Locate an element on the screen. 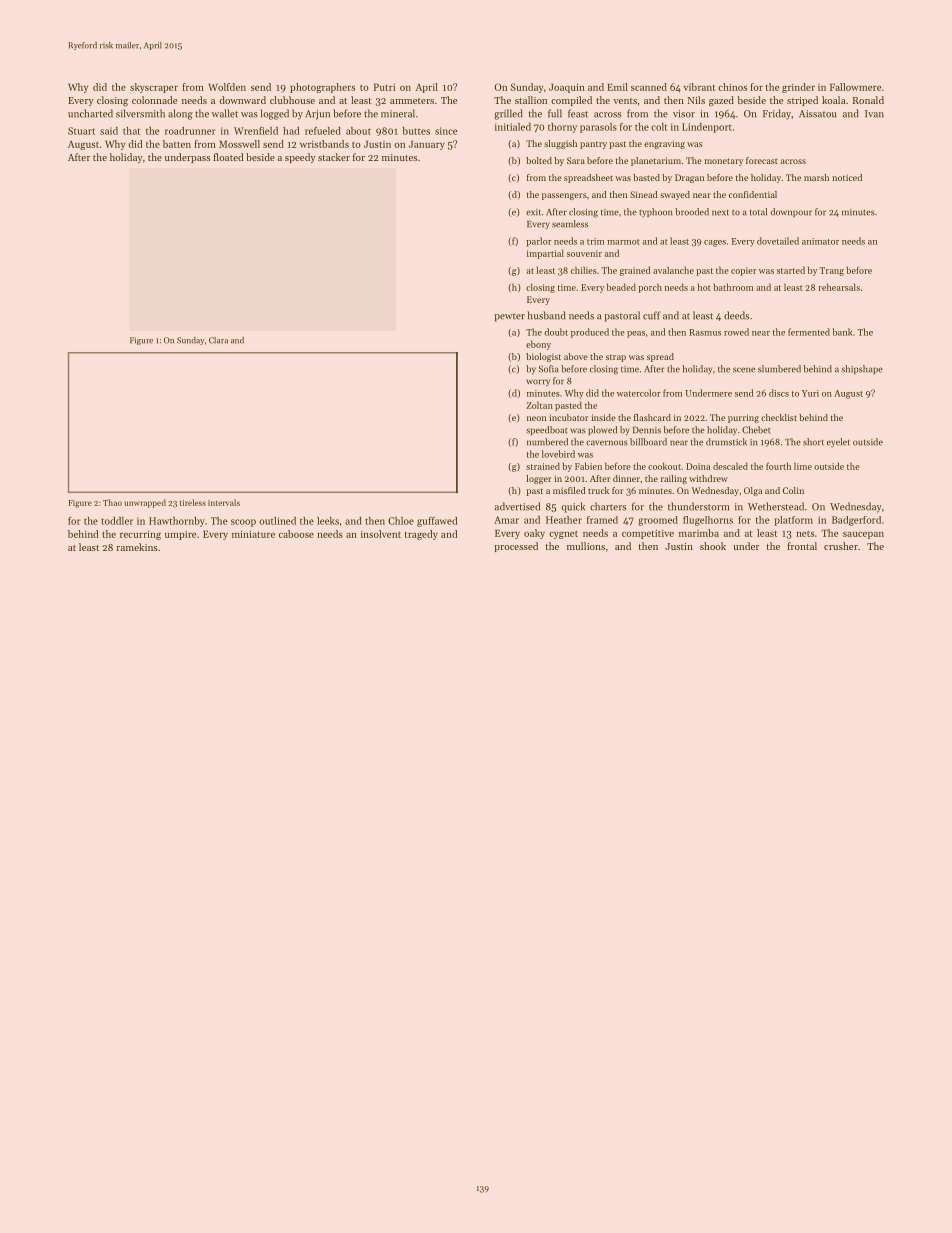 This screenshot has height=1233, width=952. insolvent is located at coordinates (381, 534).
